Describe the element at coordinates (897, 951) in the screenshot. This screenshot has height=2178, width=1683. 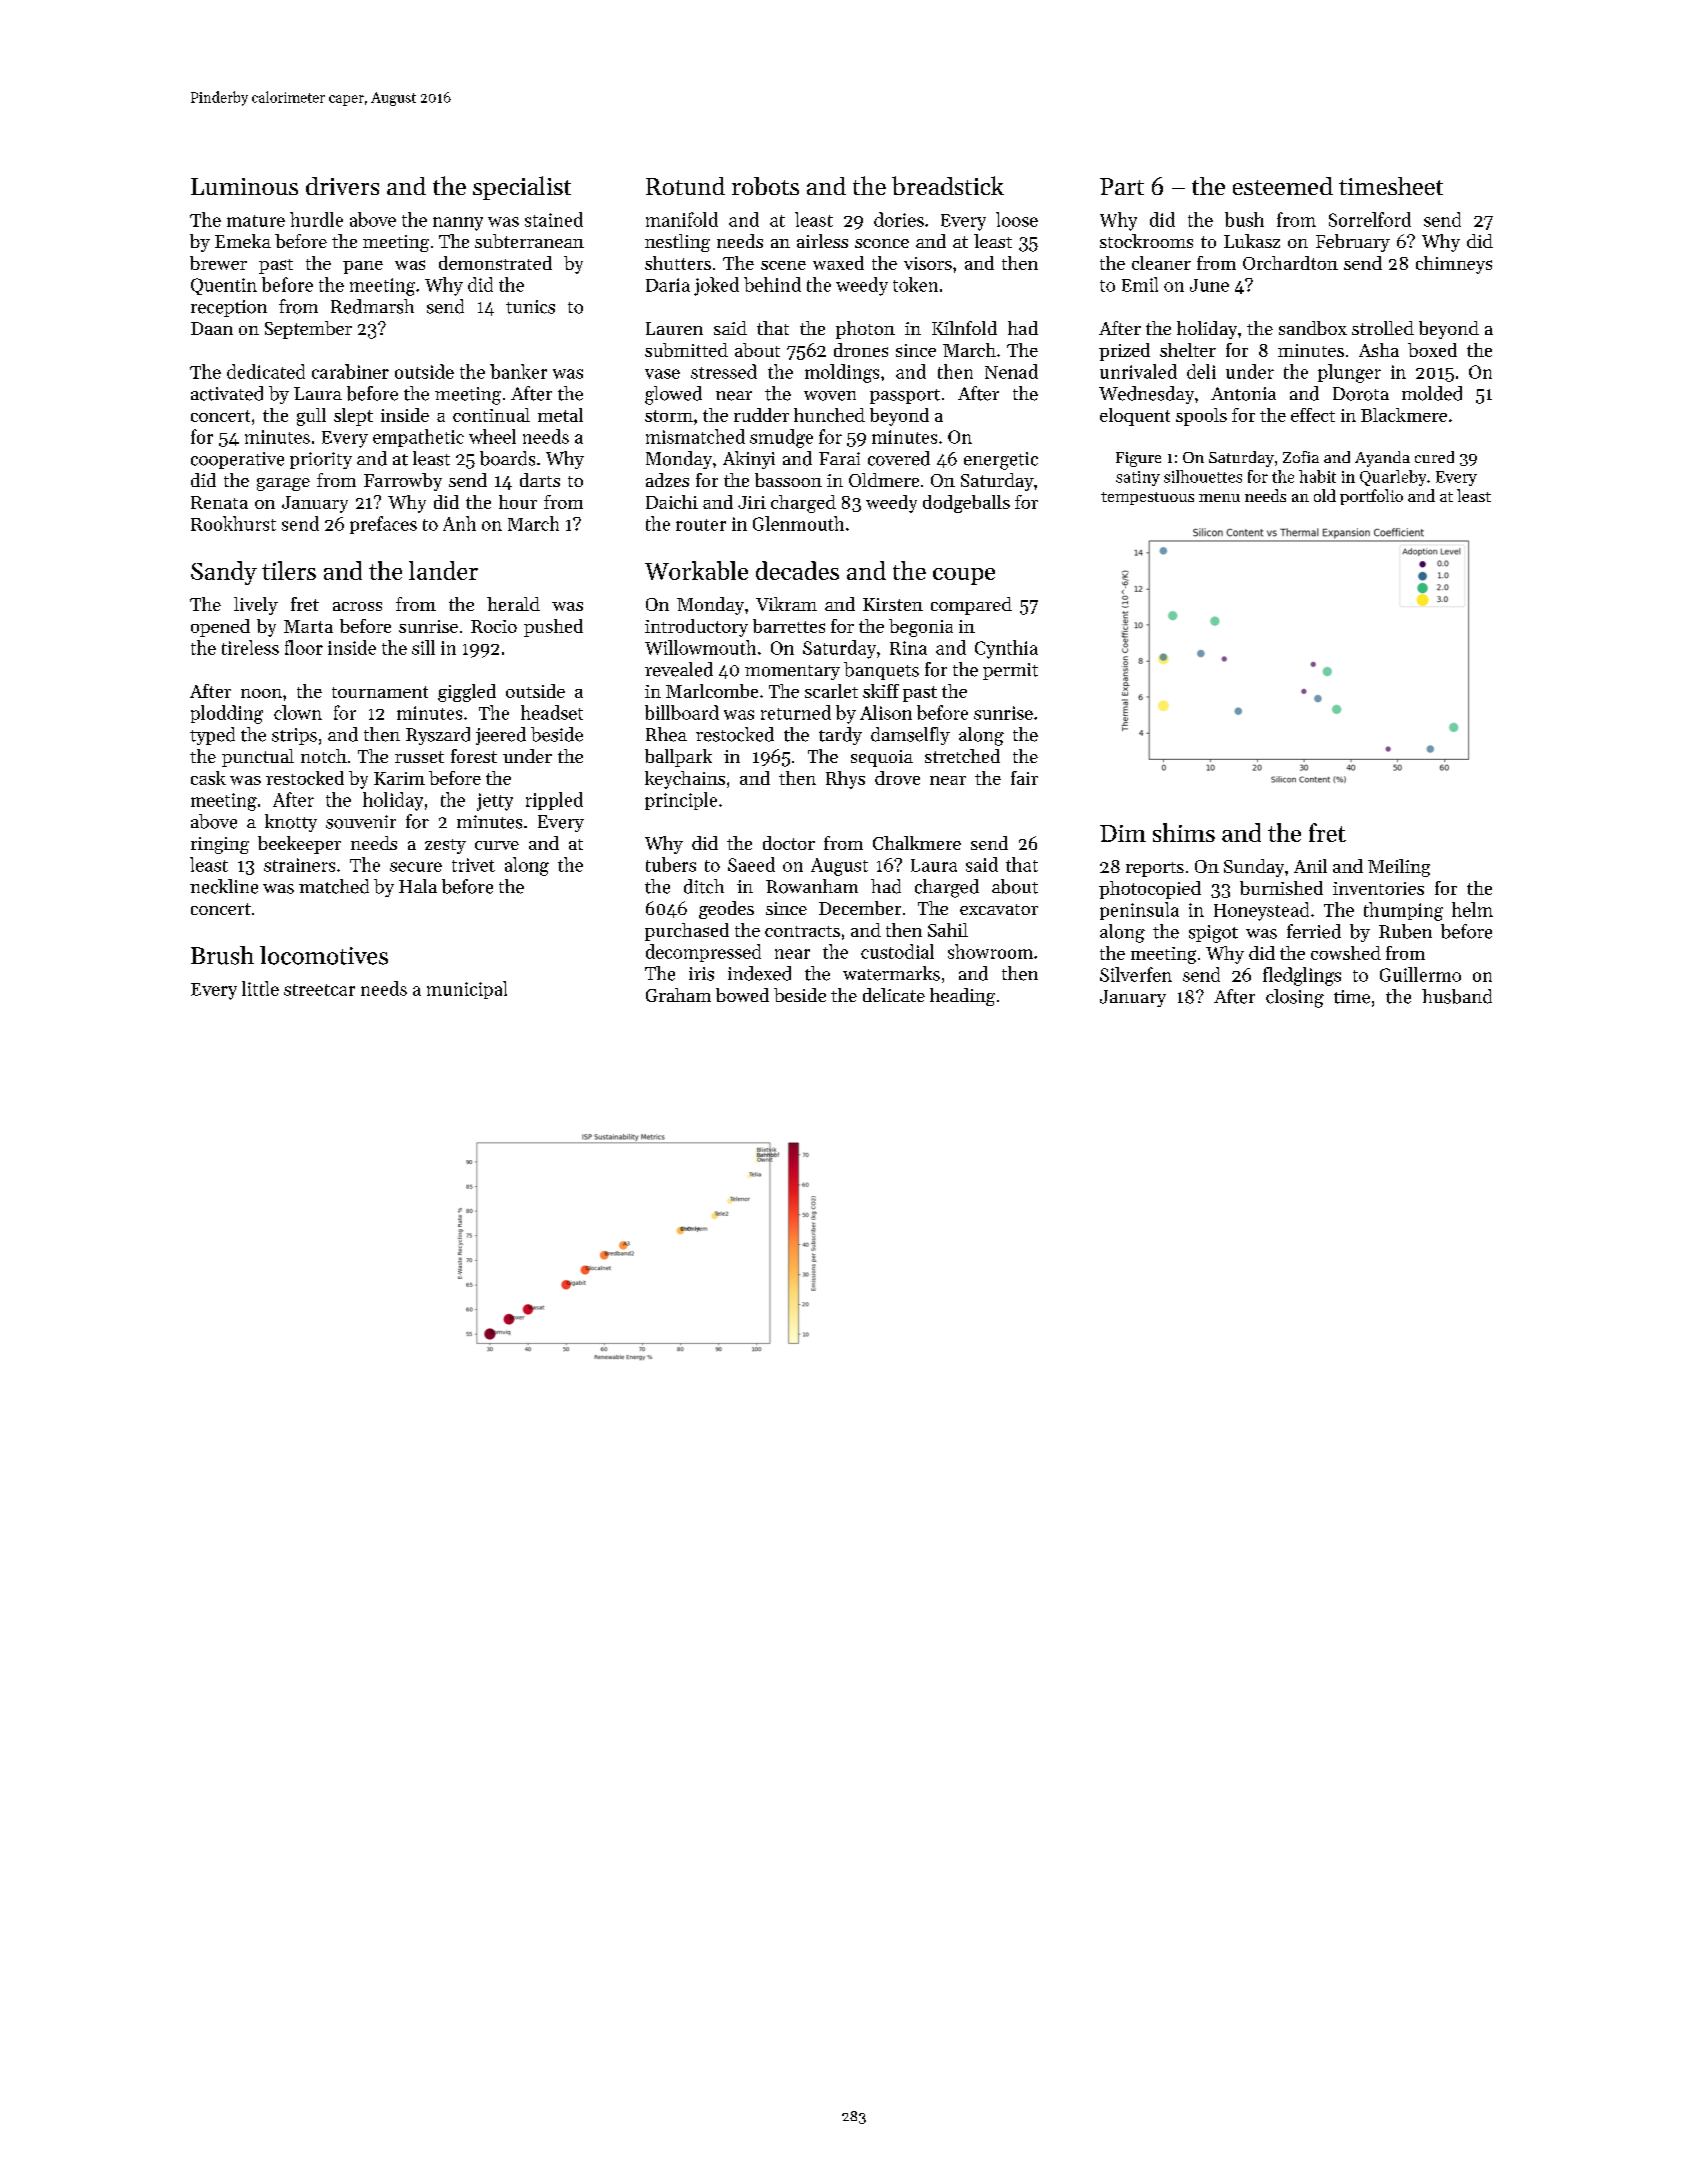
I see `custodial` at that location.
